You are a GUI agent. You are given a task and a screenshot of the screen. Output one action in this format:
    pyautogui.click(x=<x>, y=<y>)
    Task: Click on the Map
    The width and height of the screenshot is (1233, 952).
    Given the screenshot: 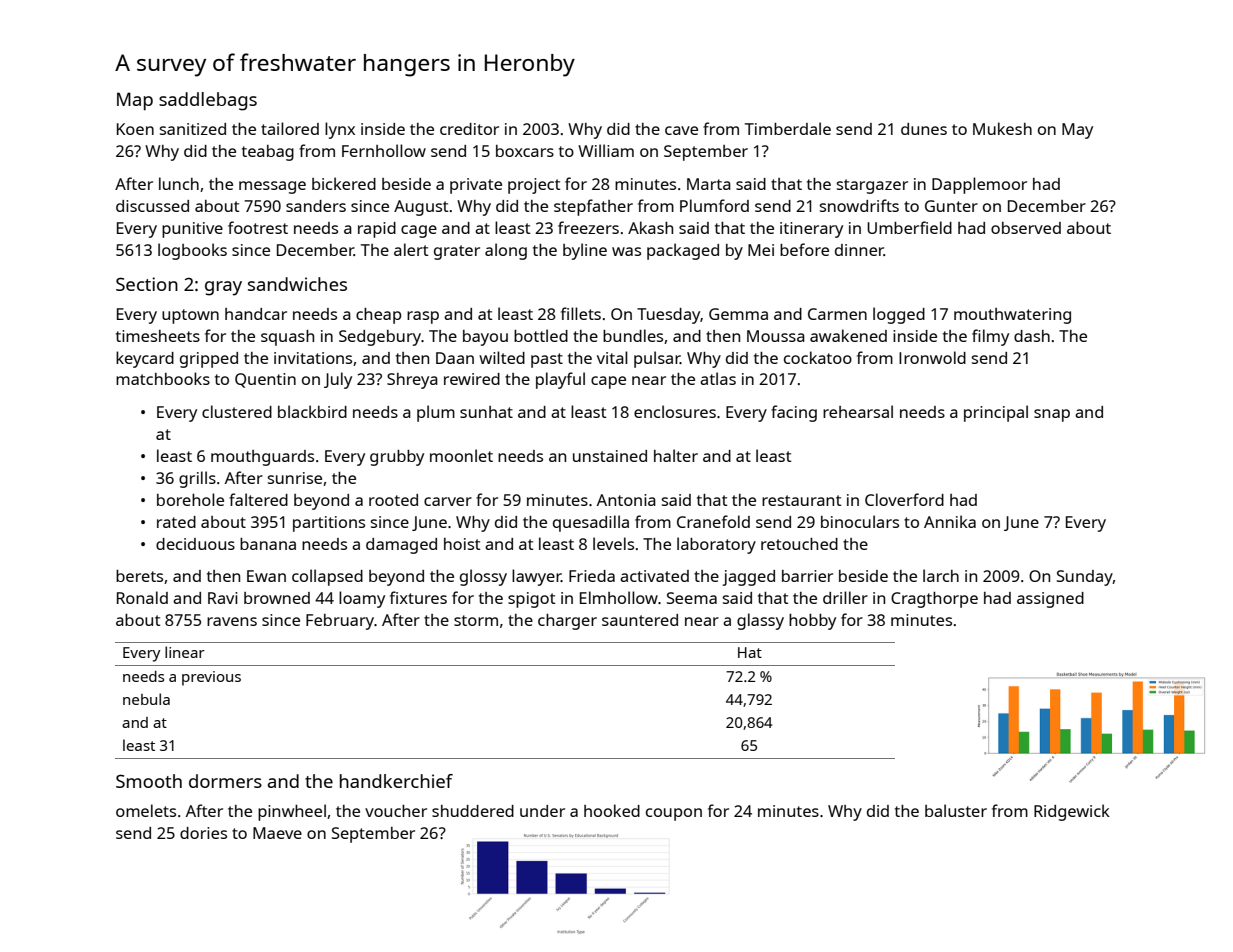 What is the action you would take?
    pyautogui.click(x=135, y=101)
